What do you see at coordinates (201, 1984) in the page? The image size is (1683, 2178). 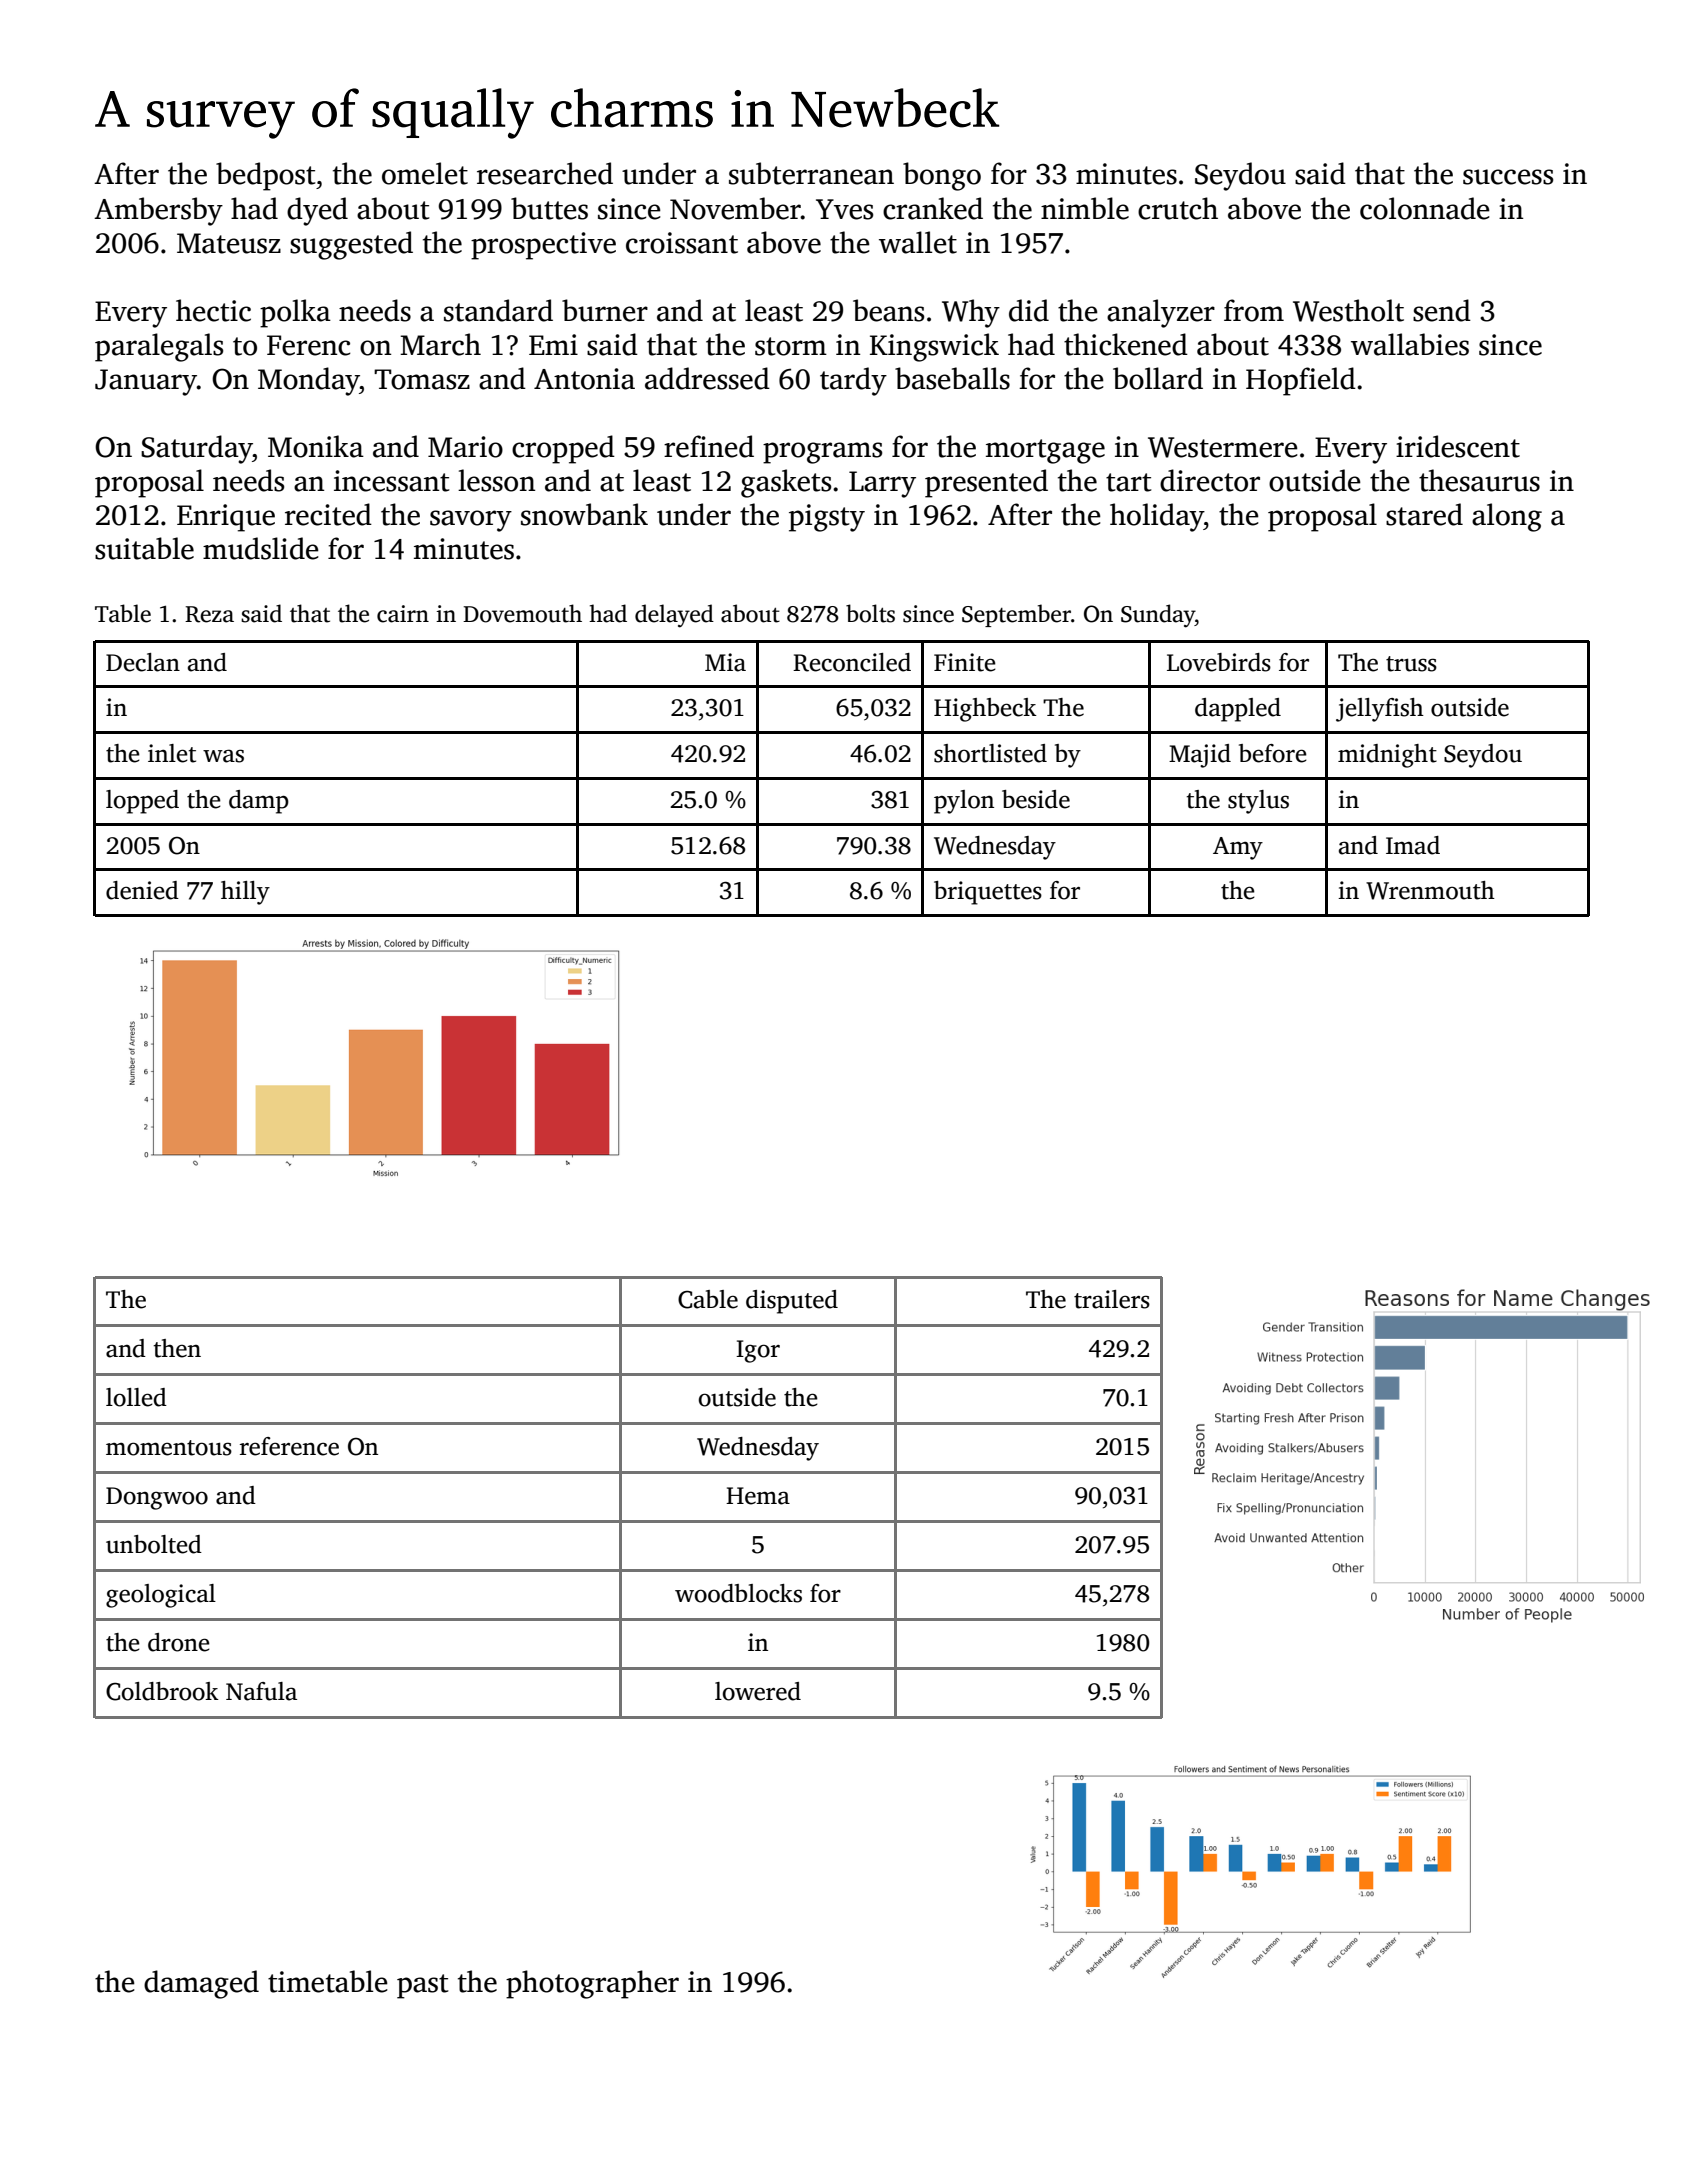 I see `damaged` at bounding box center [201, 1984].
